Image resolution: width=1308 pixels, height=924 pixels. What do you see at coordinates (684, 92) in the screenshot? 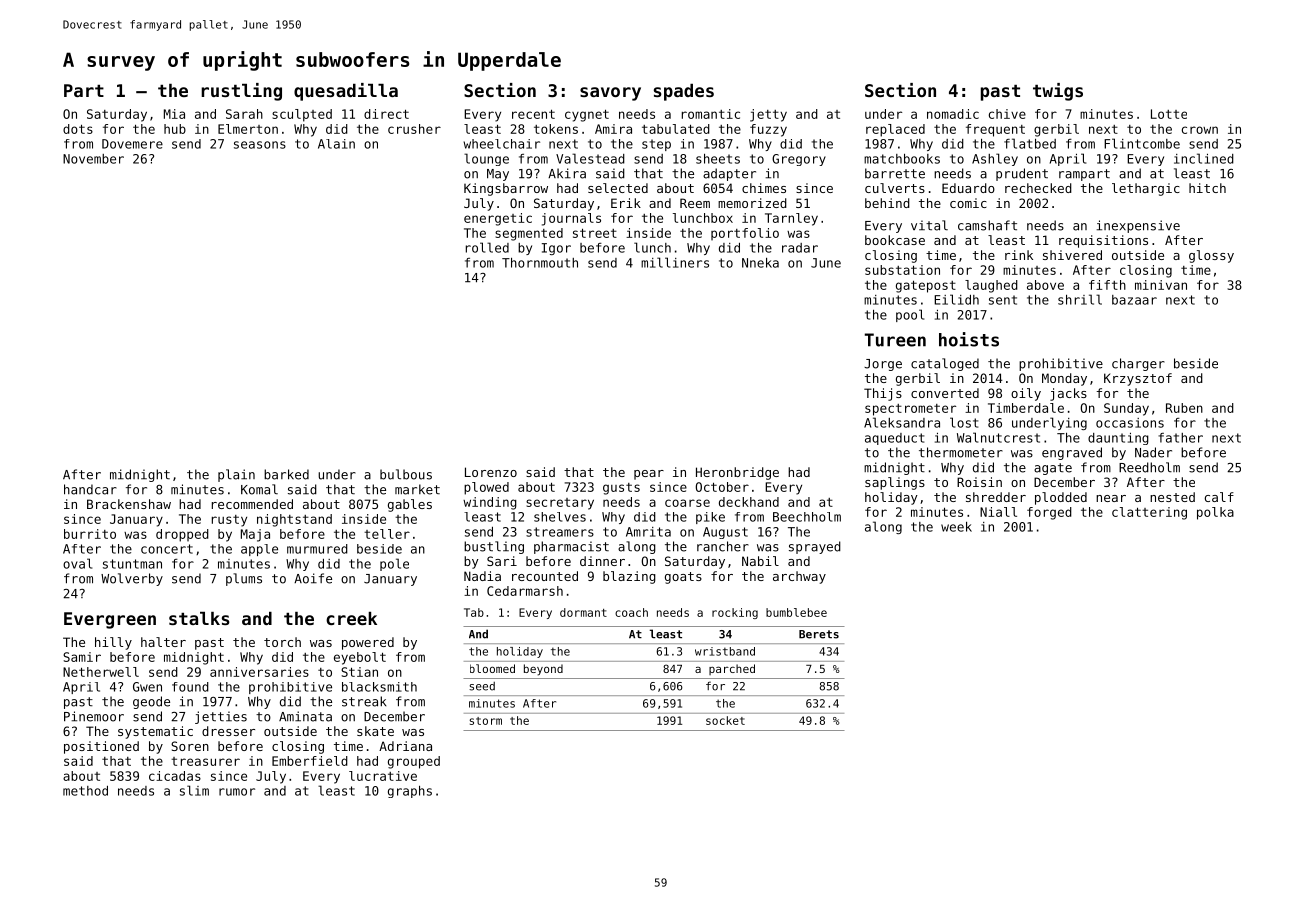
I see `spades` at bounding box center [684, 92].
